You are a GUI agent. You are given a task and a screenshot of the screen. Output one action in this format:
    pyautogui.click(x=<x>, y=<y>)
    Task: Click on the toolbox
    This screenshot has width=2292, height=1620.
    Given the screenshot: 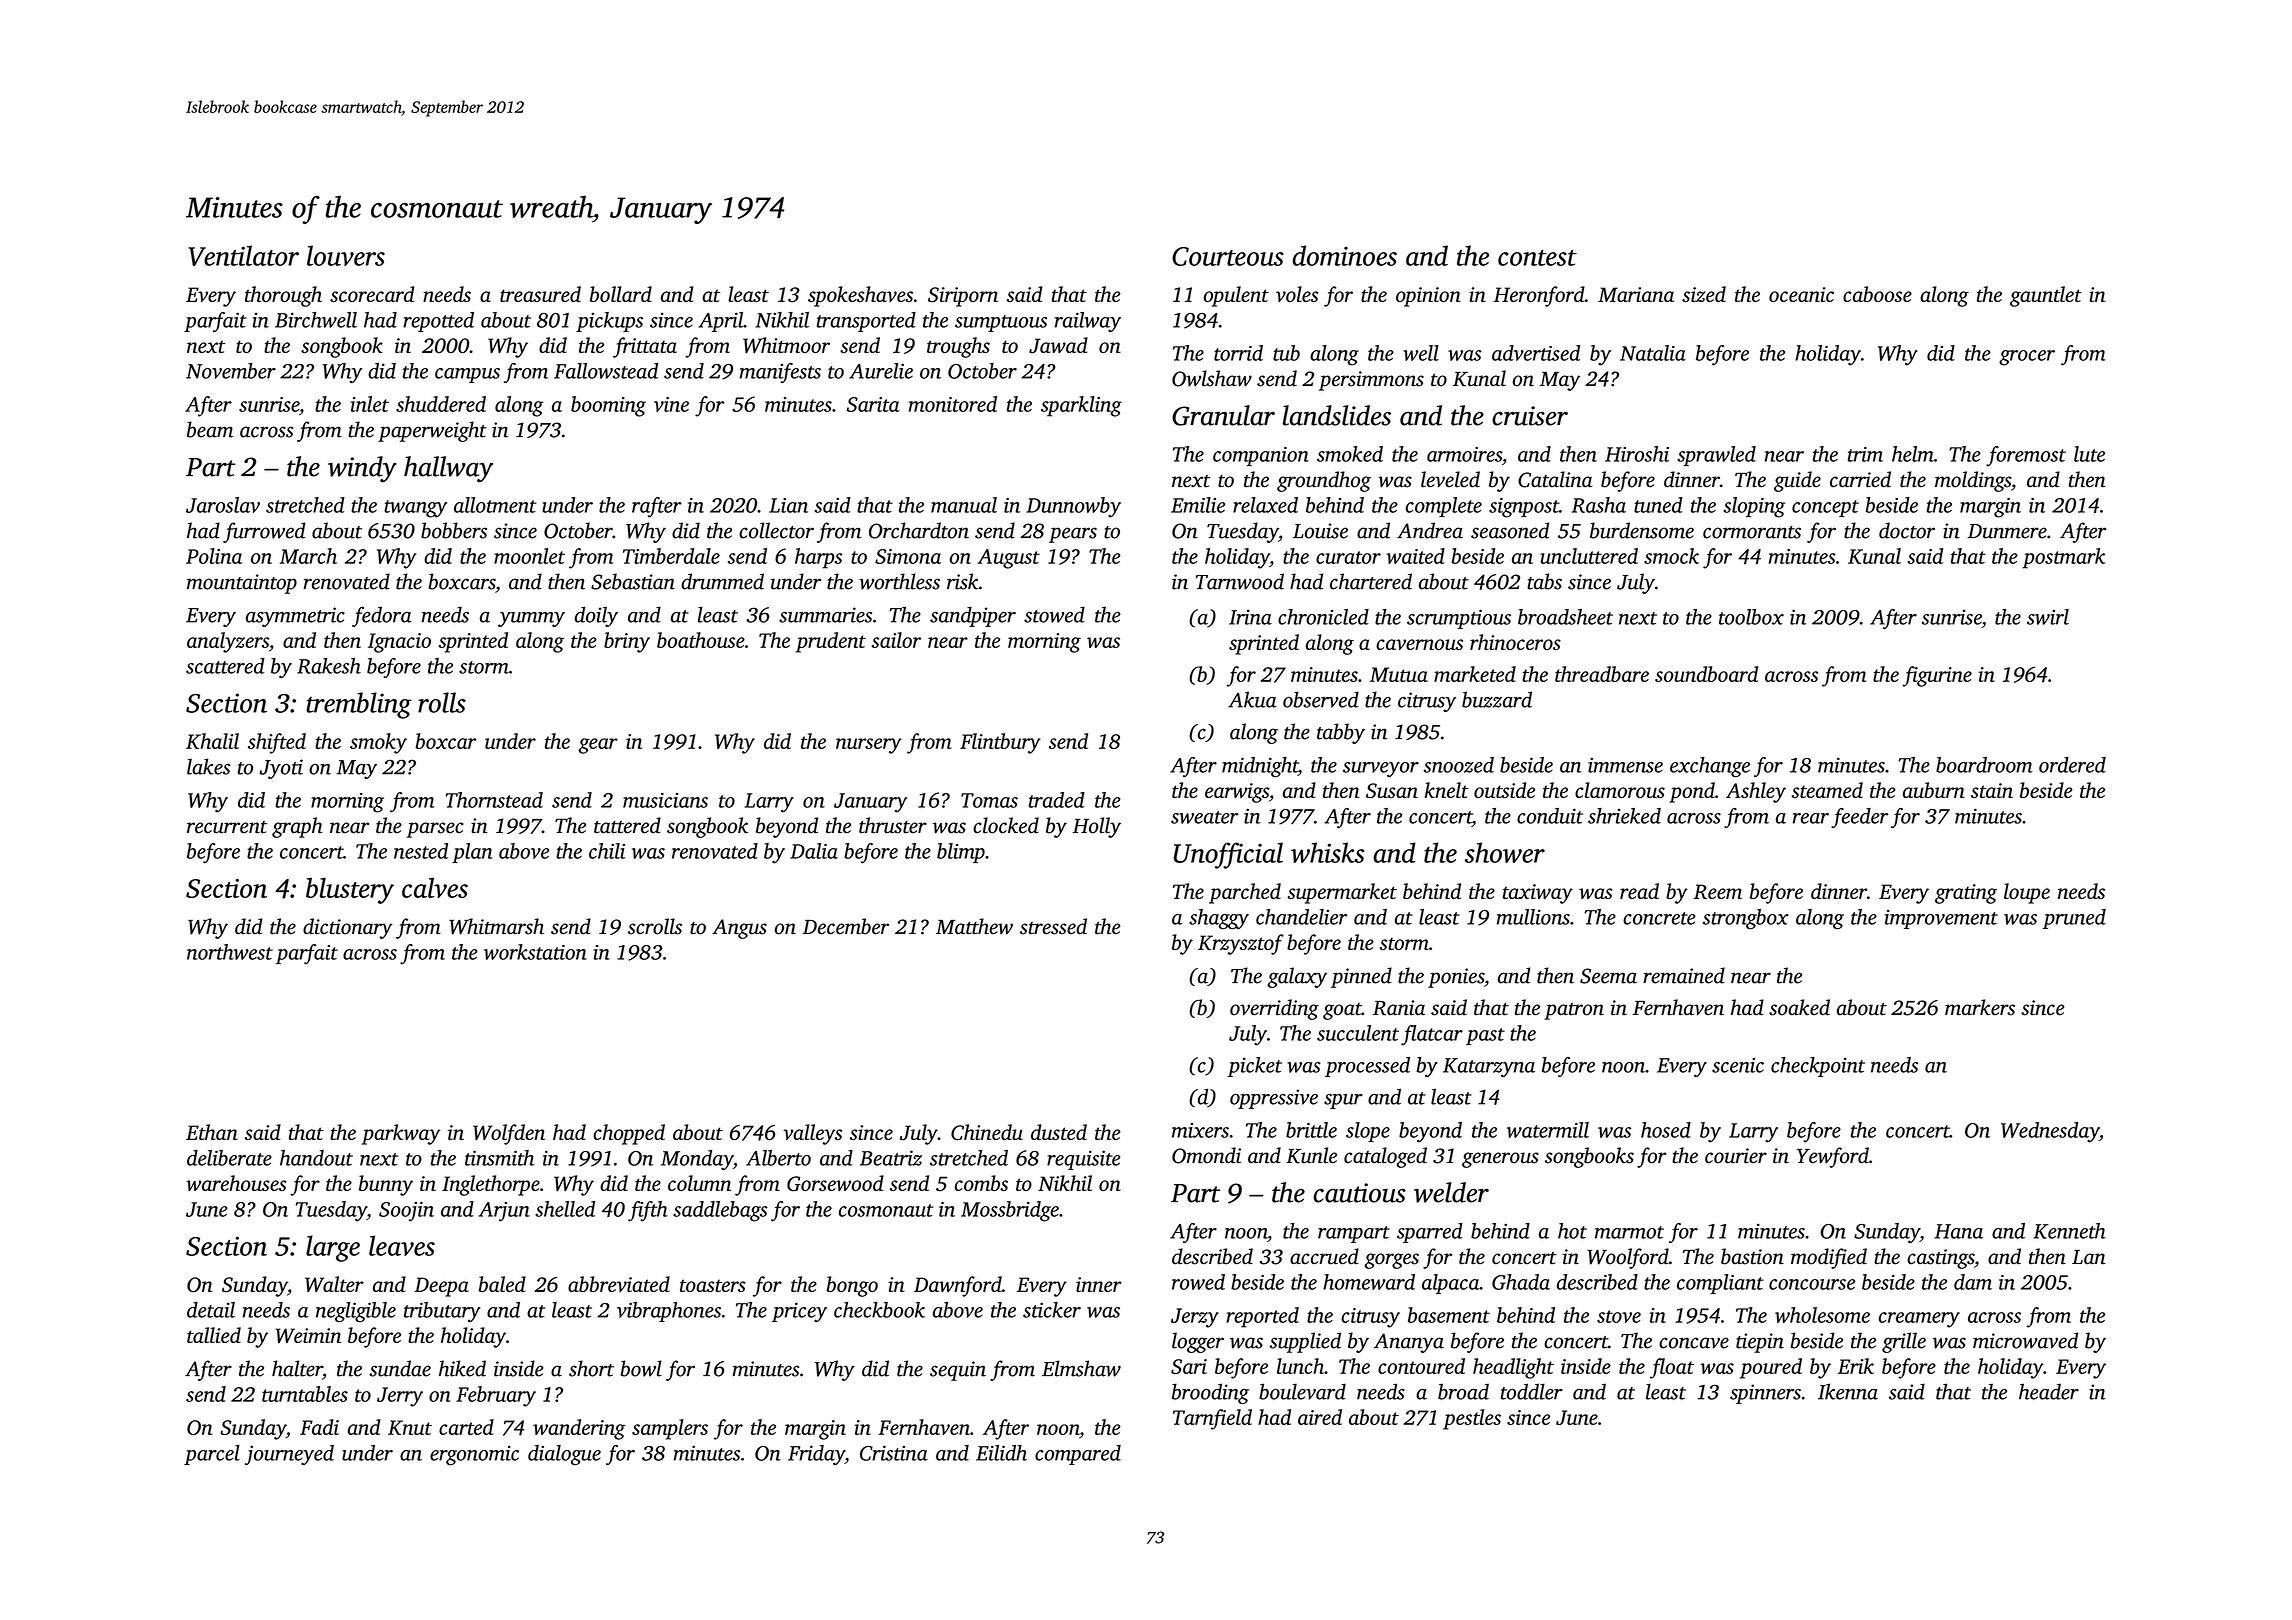 What is the action you would take?
    pyautogui.click(x=1751, y=617)
